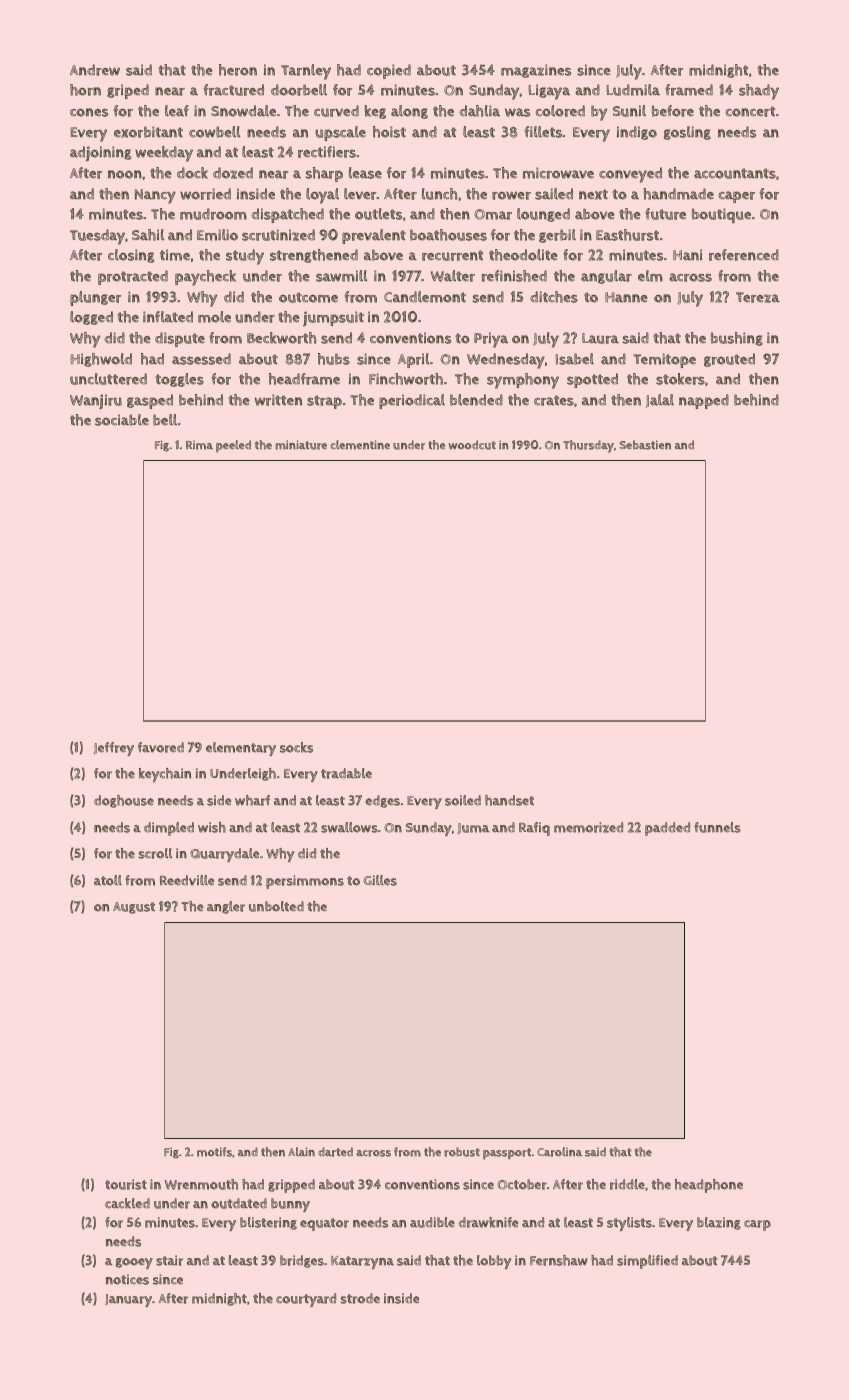 This screenshot has width=849, height=1400. I want to click on accountants, so click(735, 173).
